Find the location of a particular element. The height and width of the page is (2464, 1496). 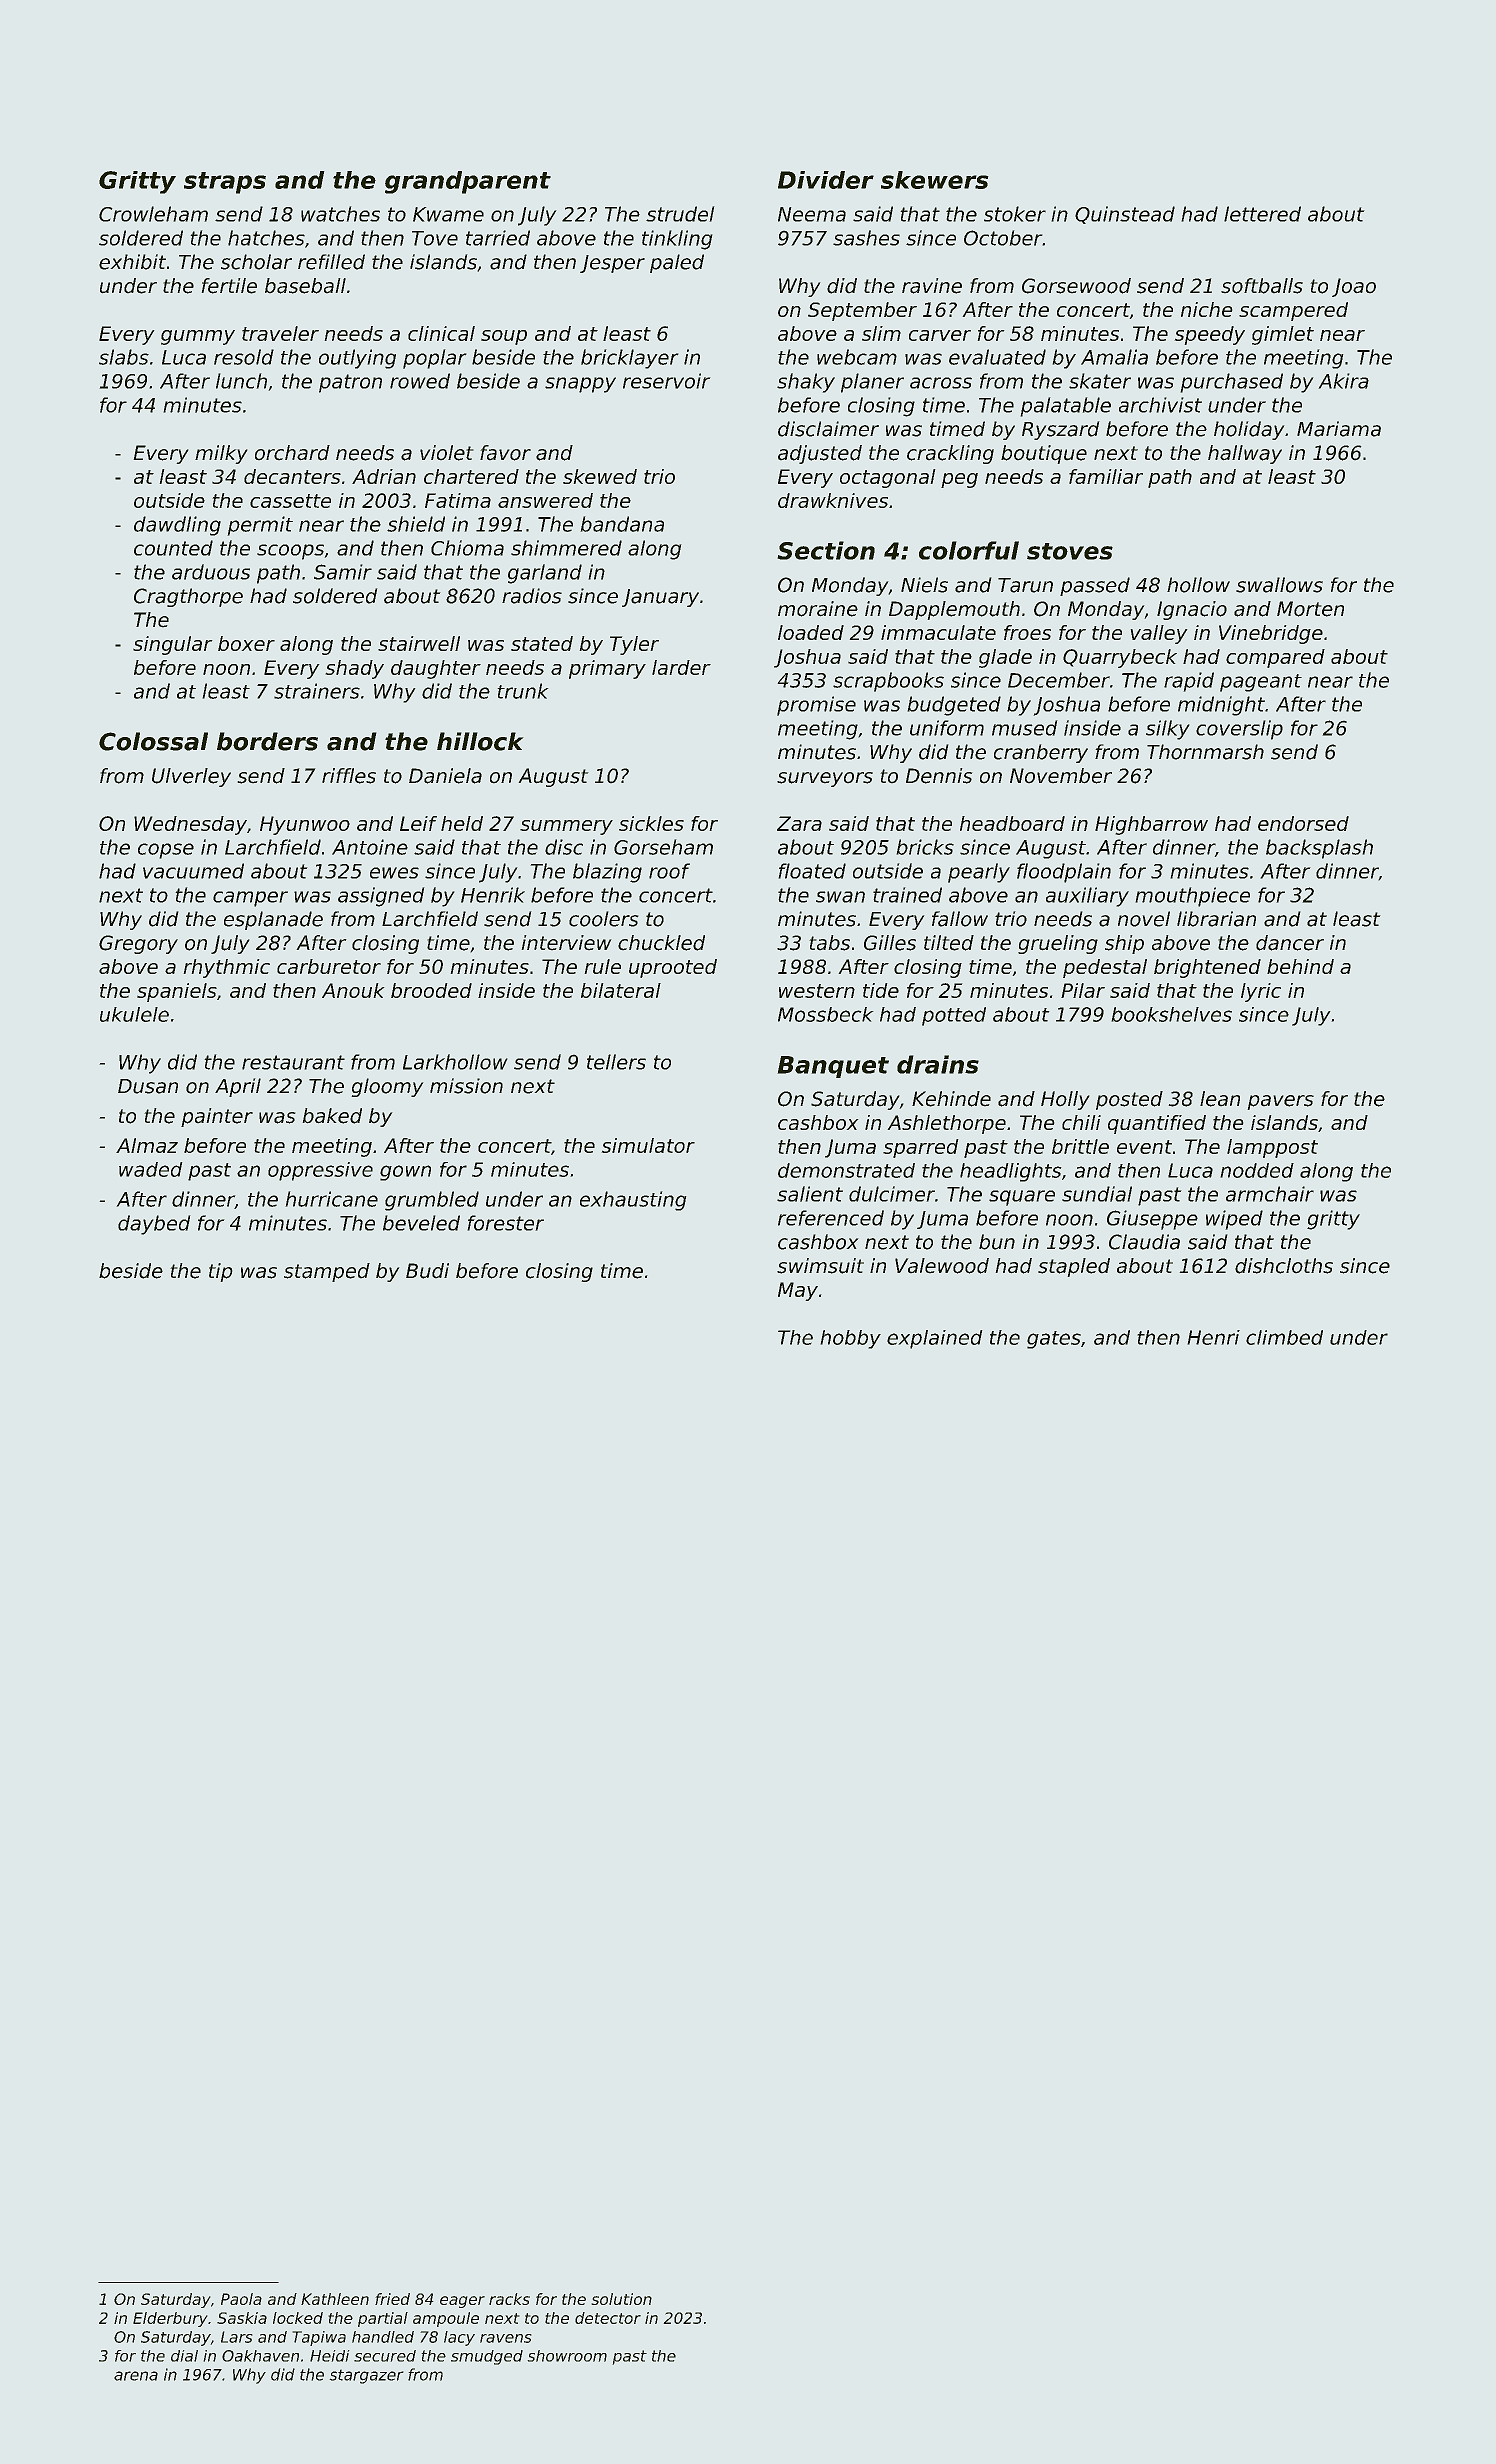

demonstrated is located at coordinates (846, 1170).
